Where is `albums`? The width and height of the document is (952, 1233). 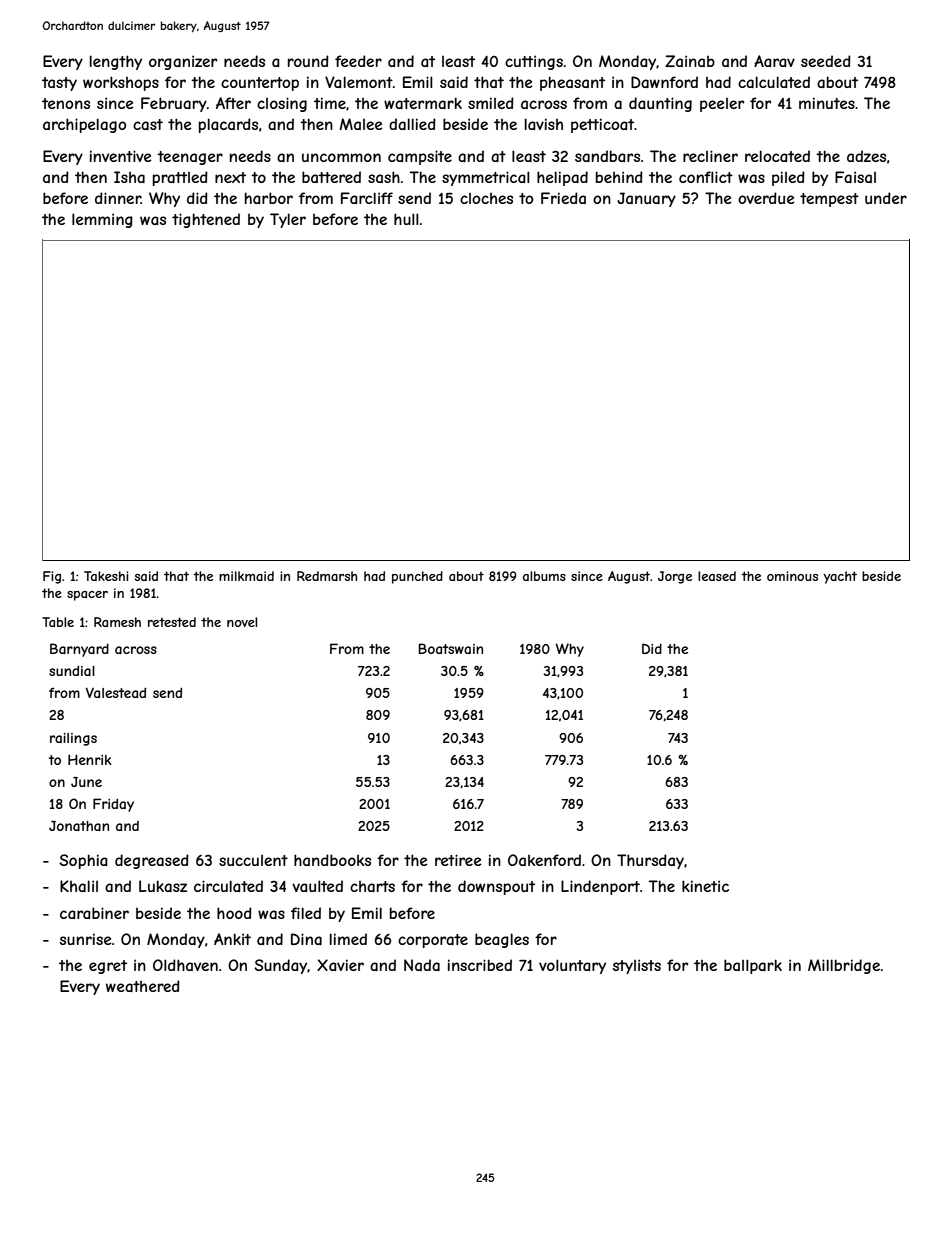 albums is located at coordinates (544, 576).
